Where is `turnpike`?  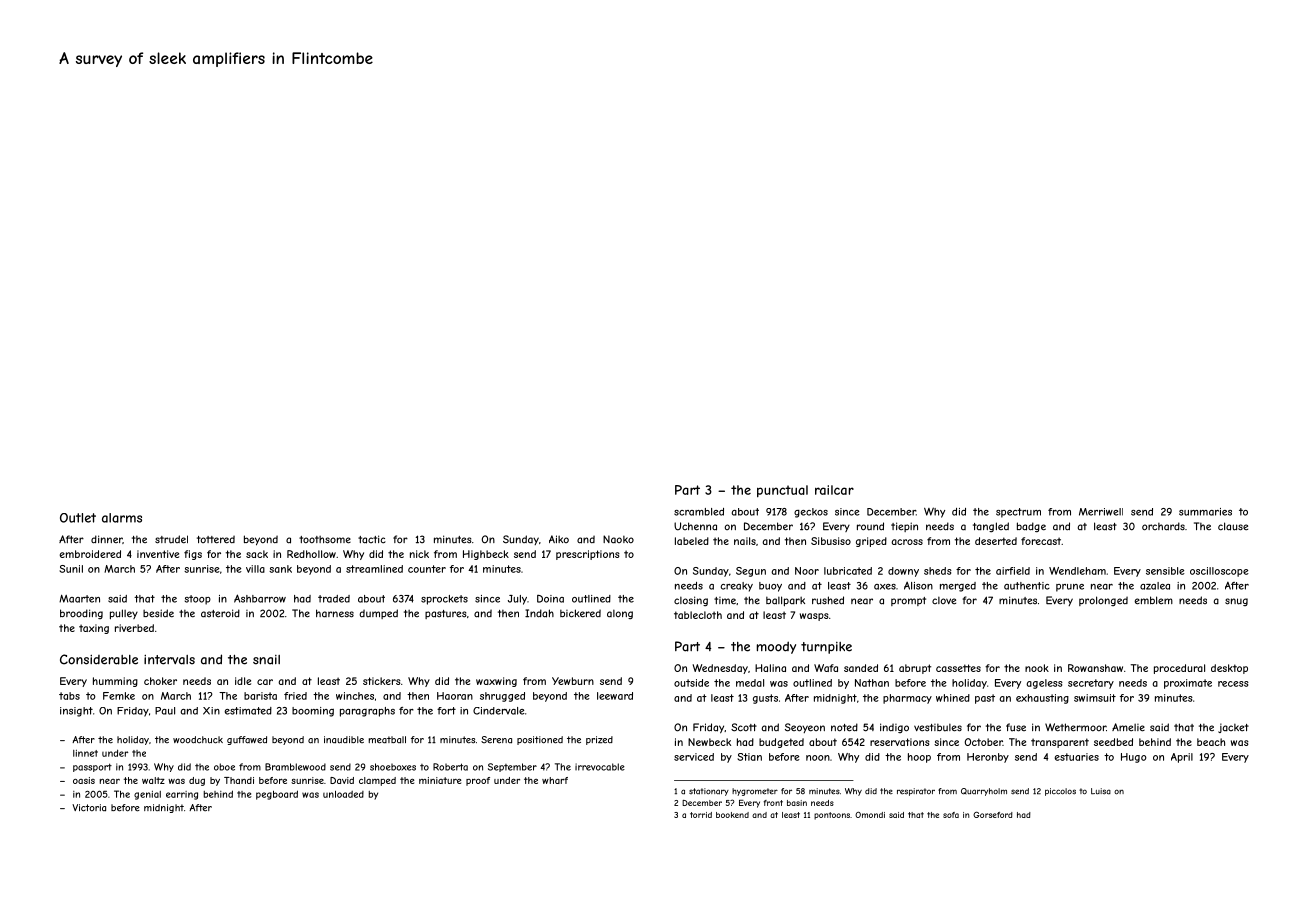
turnpike is located at coordinates (826, 648).
